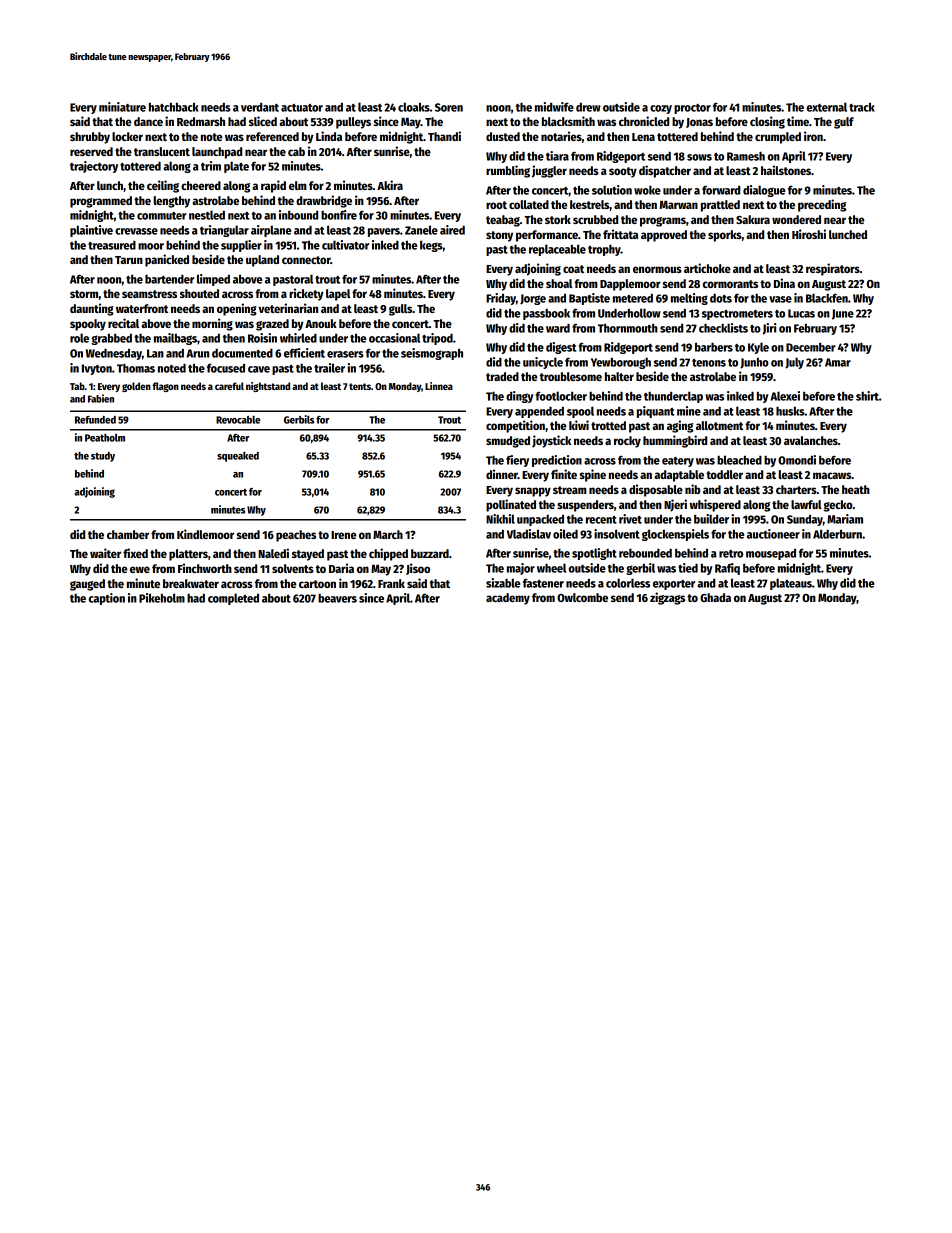 The height and width of the screenshot is (1233, 952). What do you see at coordinates (811, 440) in the screenshot?
I see `avalanches` at bounding box center [811, 440].
